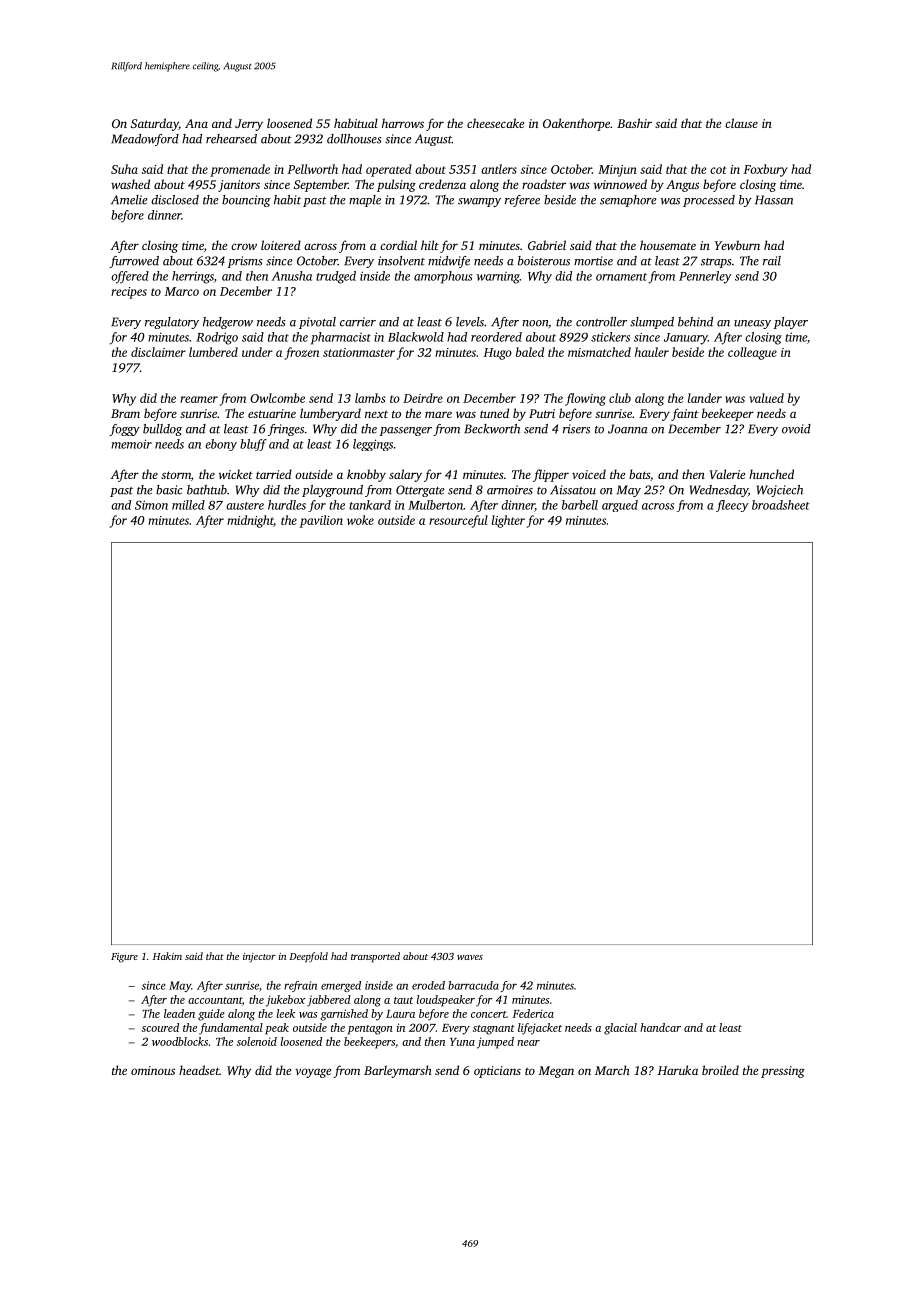  What do you see at coordinates (612, 1070) in the screenshot?
I see `March` at bounding box center [612, 1070].
